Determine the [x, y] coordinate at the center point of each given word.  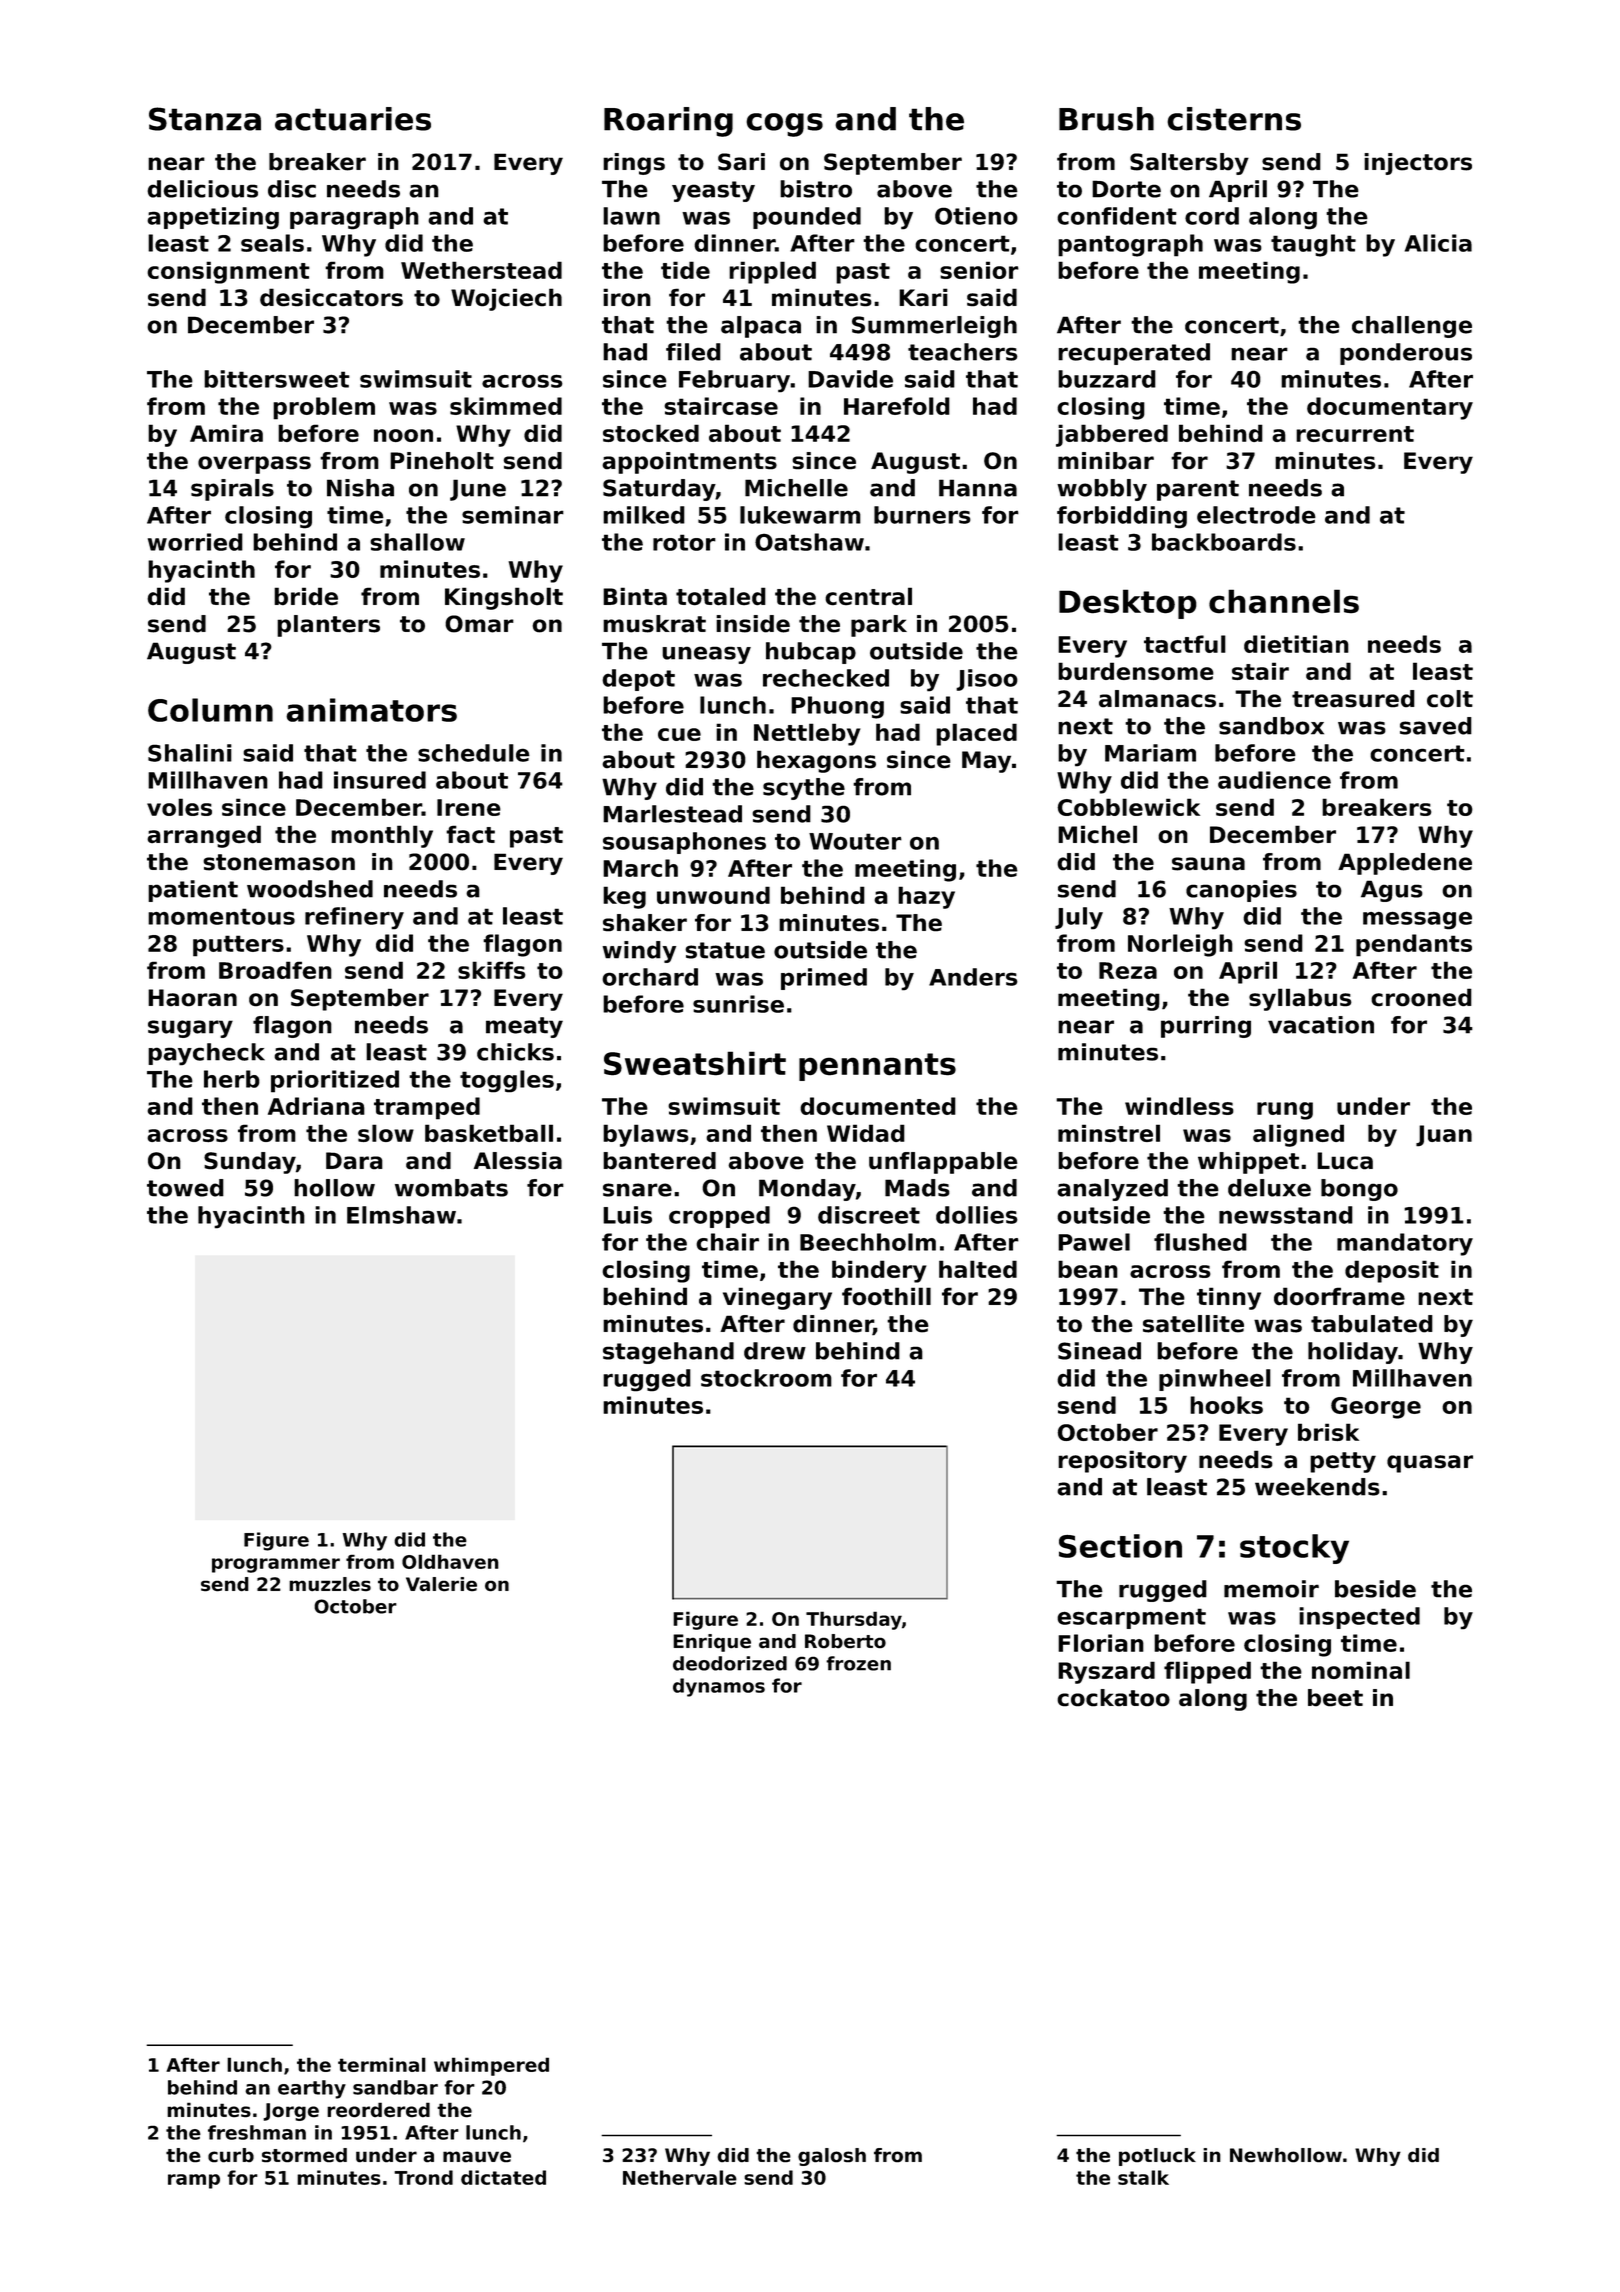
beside [1375, 1589]
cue [679, 734]
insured [380, 780]
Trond [423, 2177]
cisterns [1234, 119]
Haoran [192, 998]
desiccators [331, 297]
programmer [276, 1565]
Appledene [1405, 864]
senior [979, 270]
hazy [926, 897]
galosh [832, 2157]
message [1417, 920]
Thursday [854, 1620]
